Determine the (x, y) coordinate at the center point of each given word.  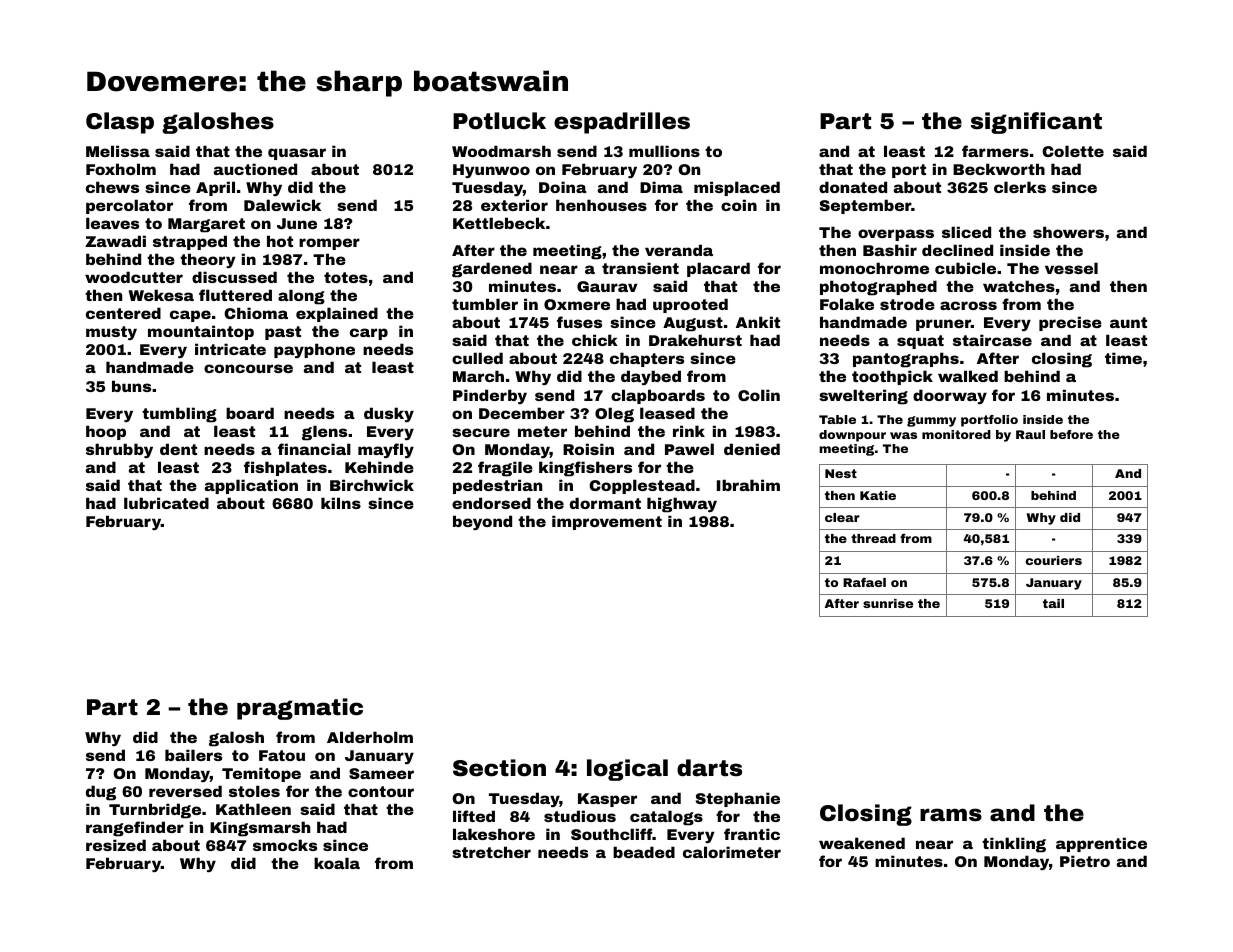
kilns (341, 503)
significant (1036, 123)
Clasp (120, 123)
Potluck (499, 121)
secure (481, 432)
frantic (752, 834)
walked (968, 376)
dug (101, 793)
